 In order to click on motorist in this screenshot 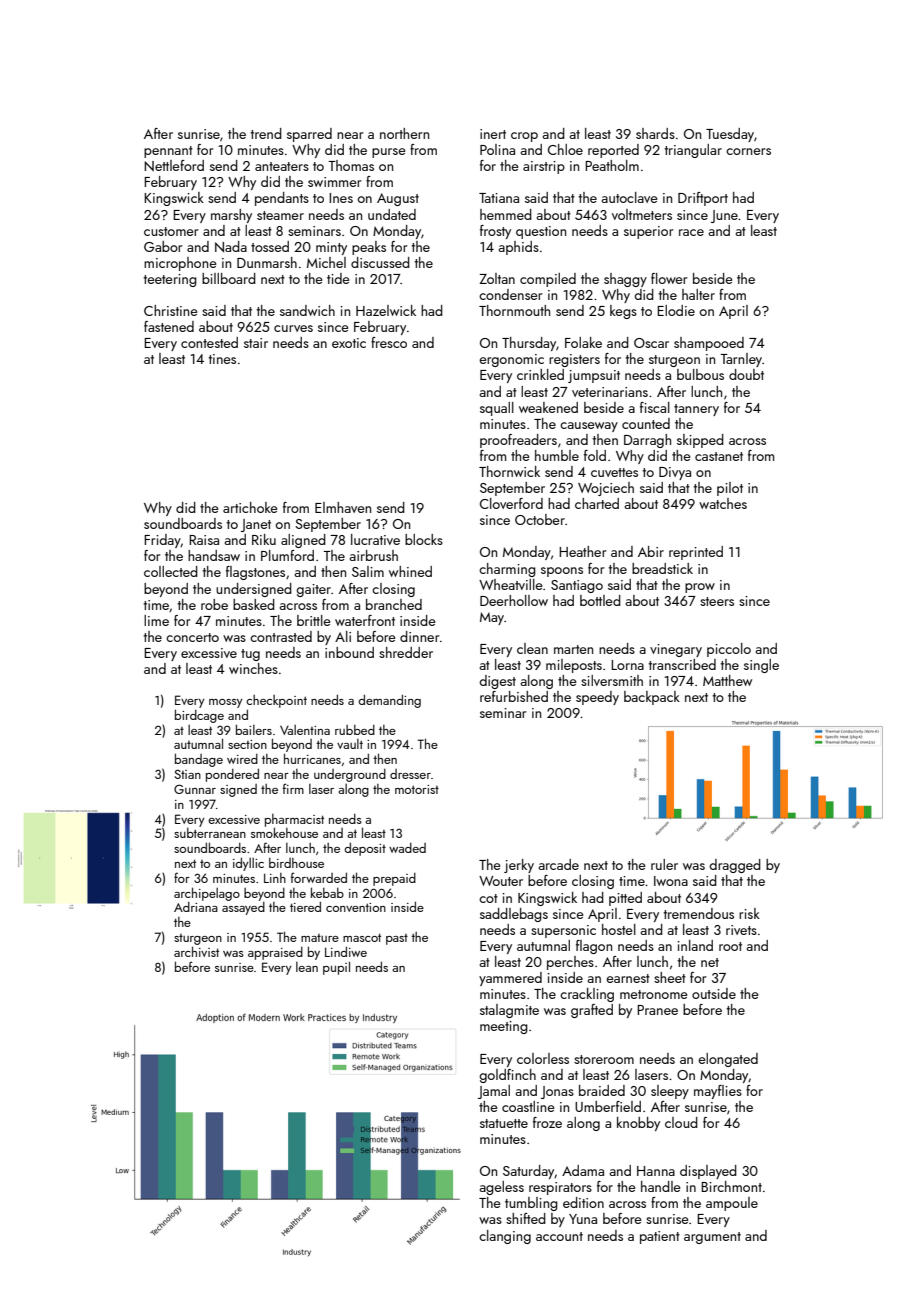, I will do `click(417, 789)`.
